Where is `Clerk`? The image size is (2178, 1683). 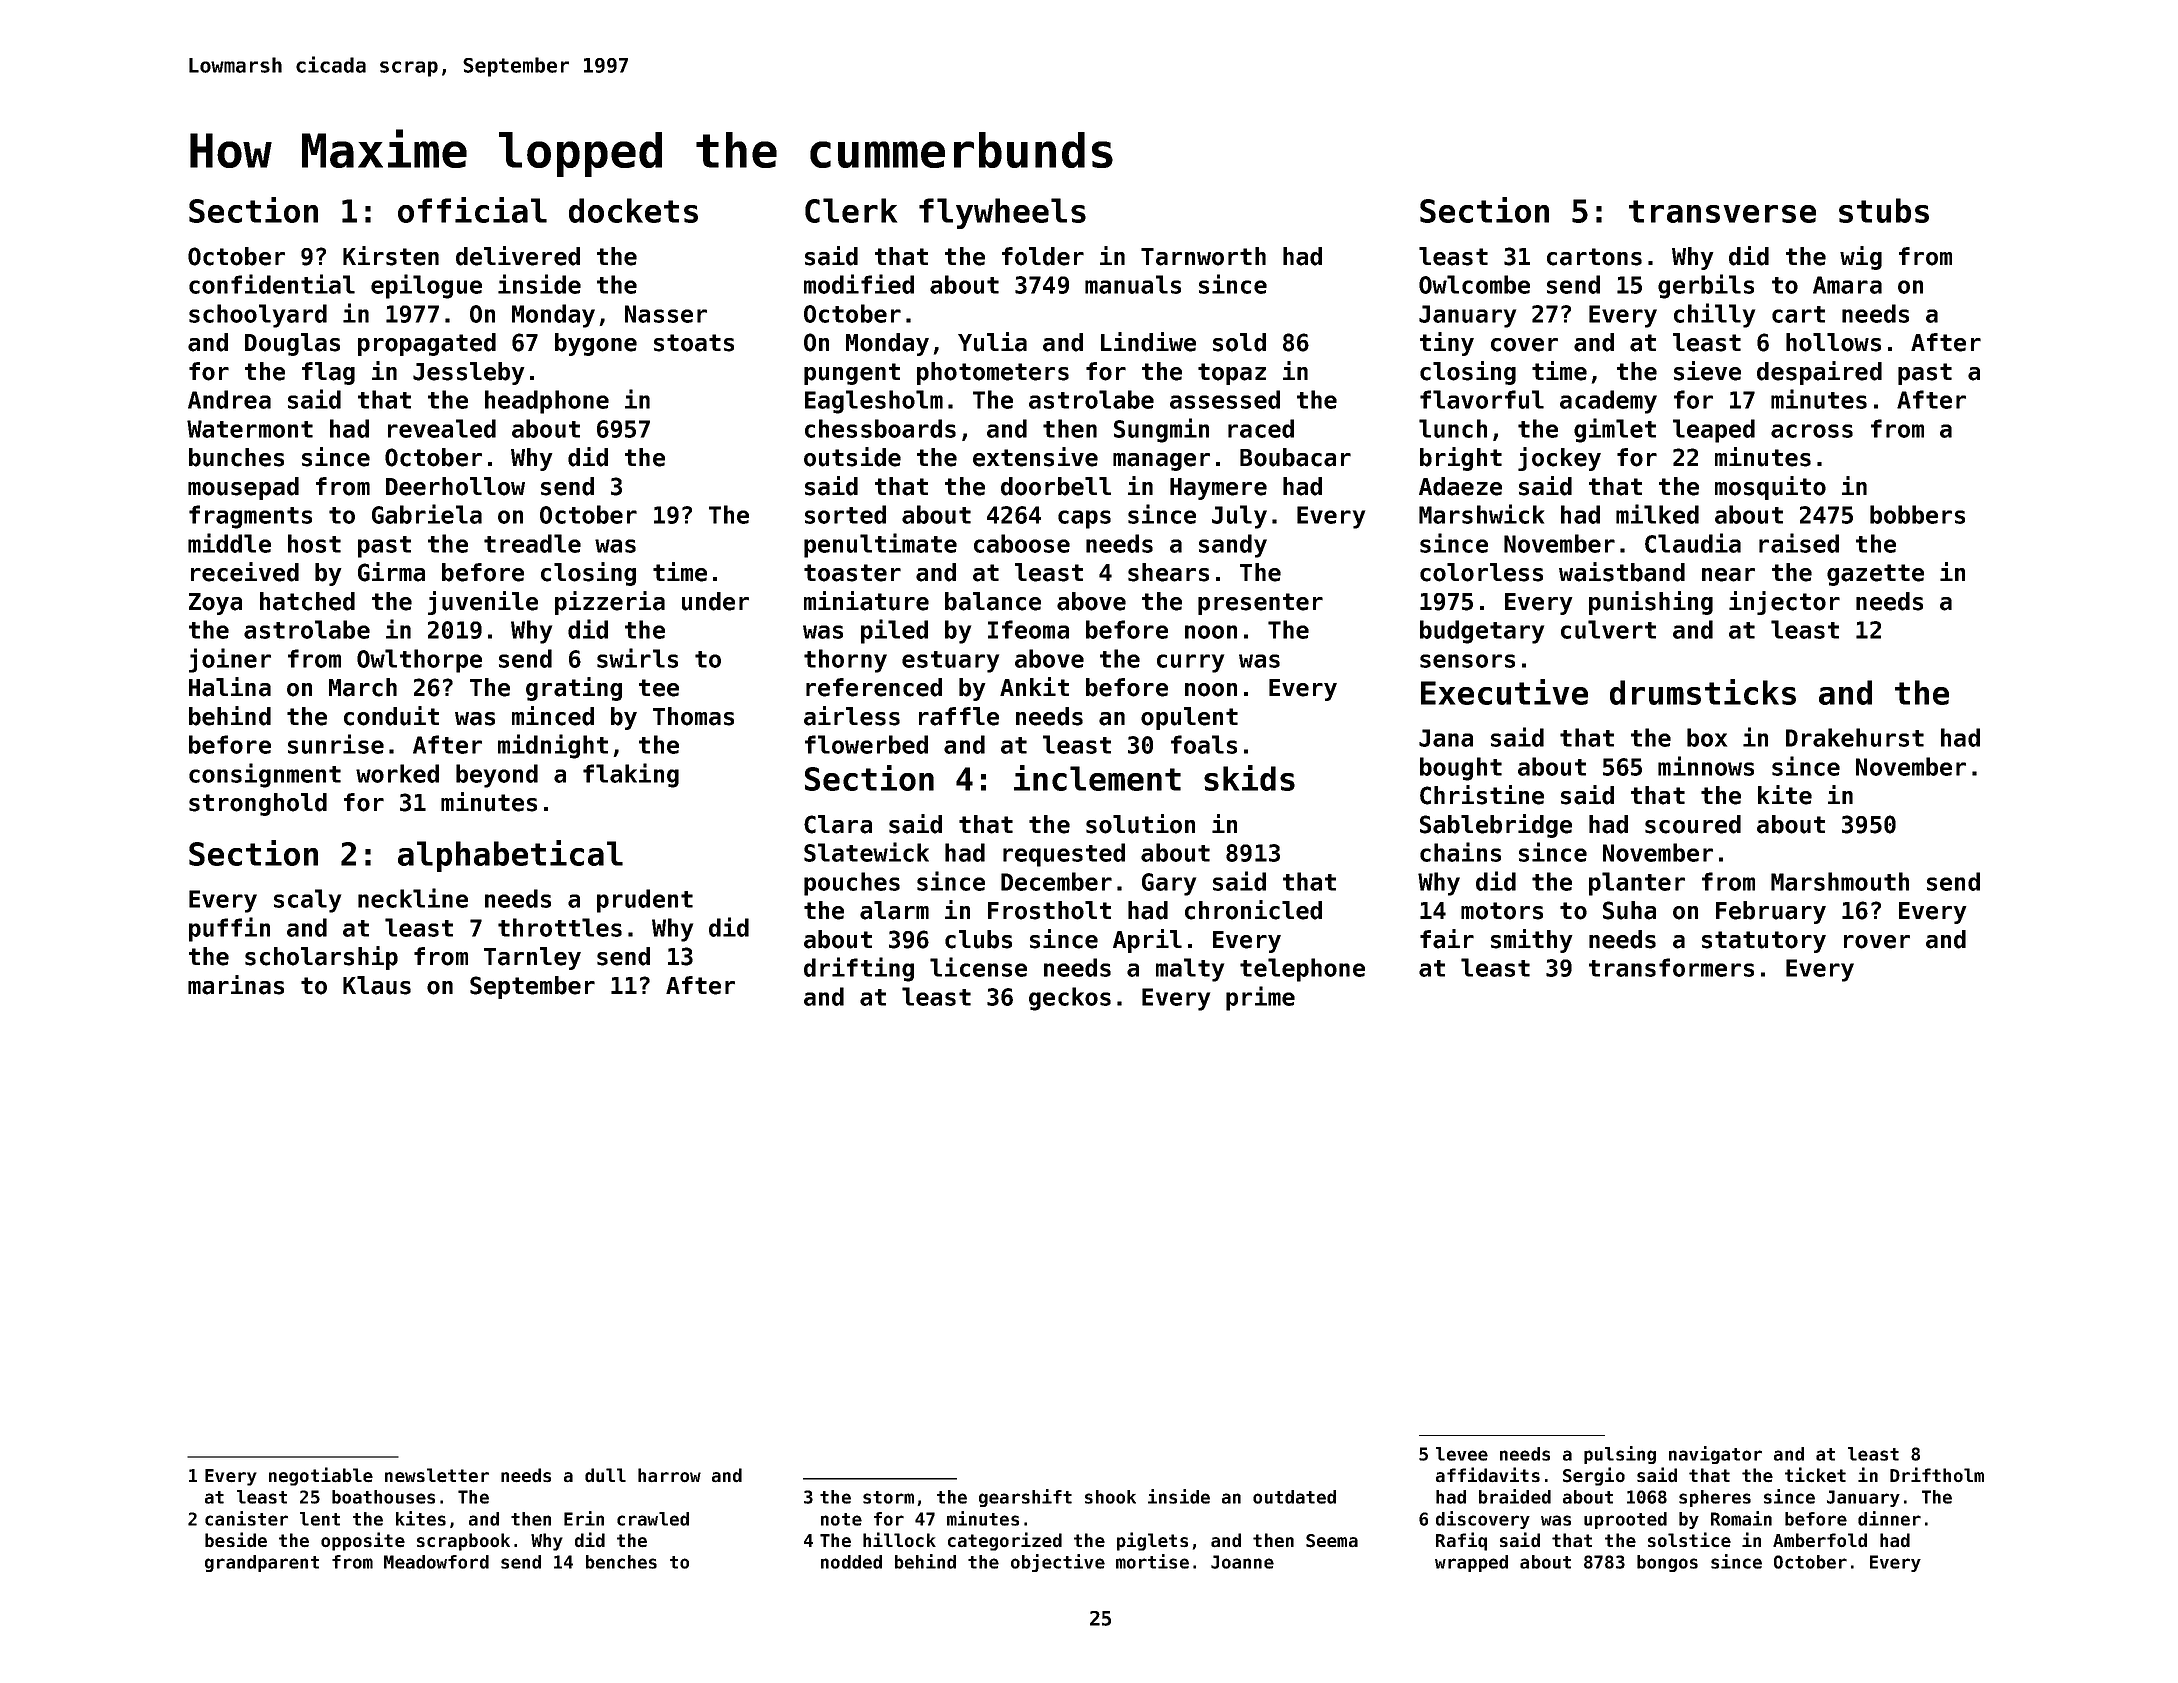 Clerk is located at coordinates (851, 210).
